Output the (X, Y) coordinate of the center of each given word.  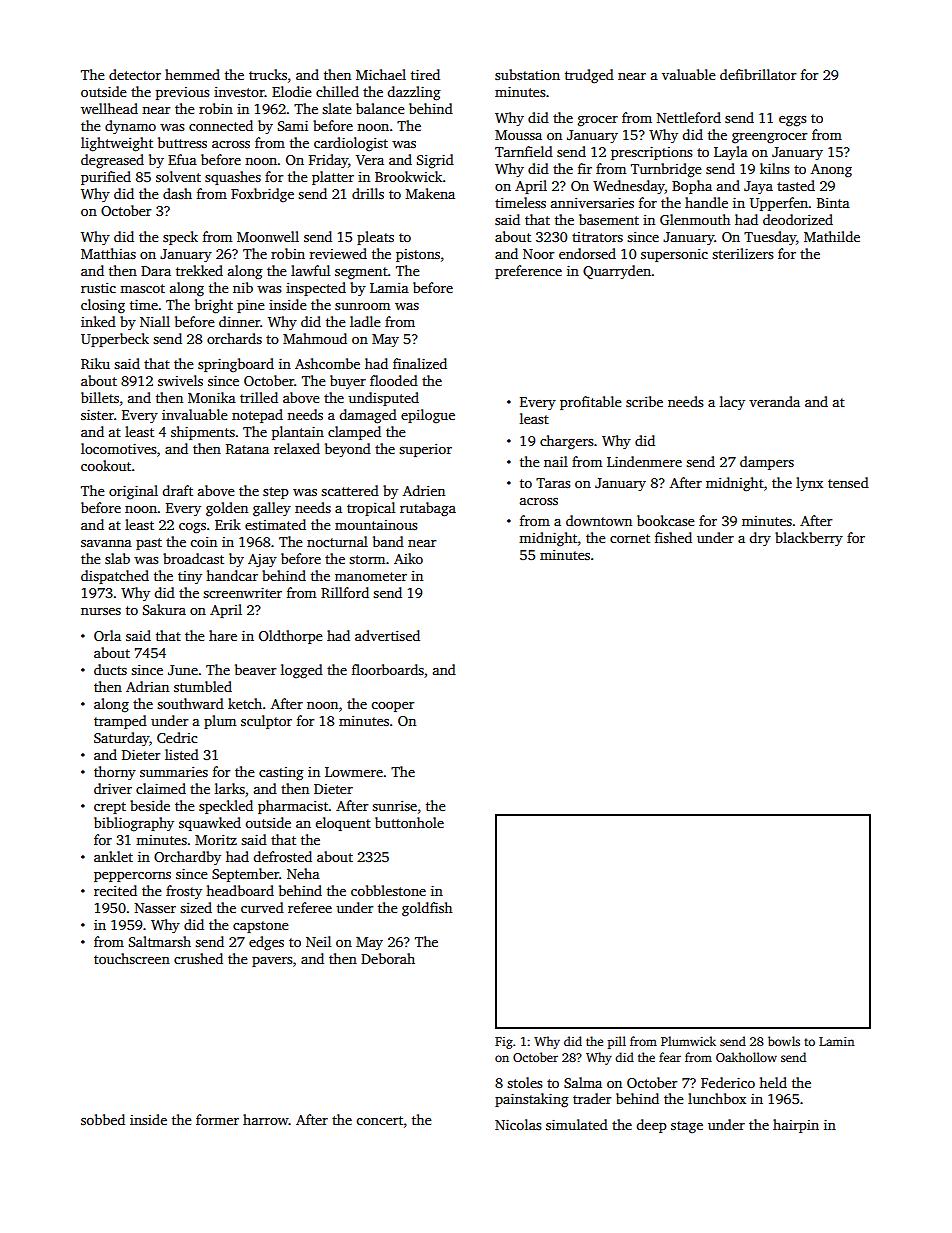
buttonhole (409, 822)
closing (103, 306)
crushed (198, 958)
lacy (732, 403)
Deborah (388, 958)
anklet (113, 856)
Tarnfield (524, 151)
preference (528, 272)
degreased (112, 161)
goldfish (427, 909)
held (773, 1082)
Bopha (692, 187)
